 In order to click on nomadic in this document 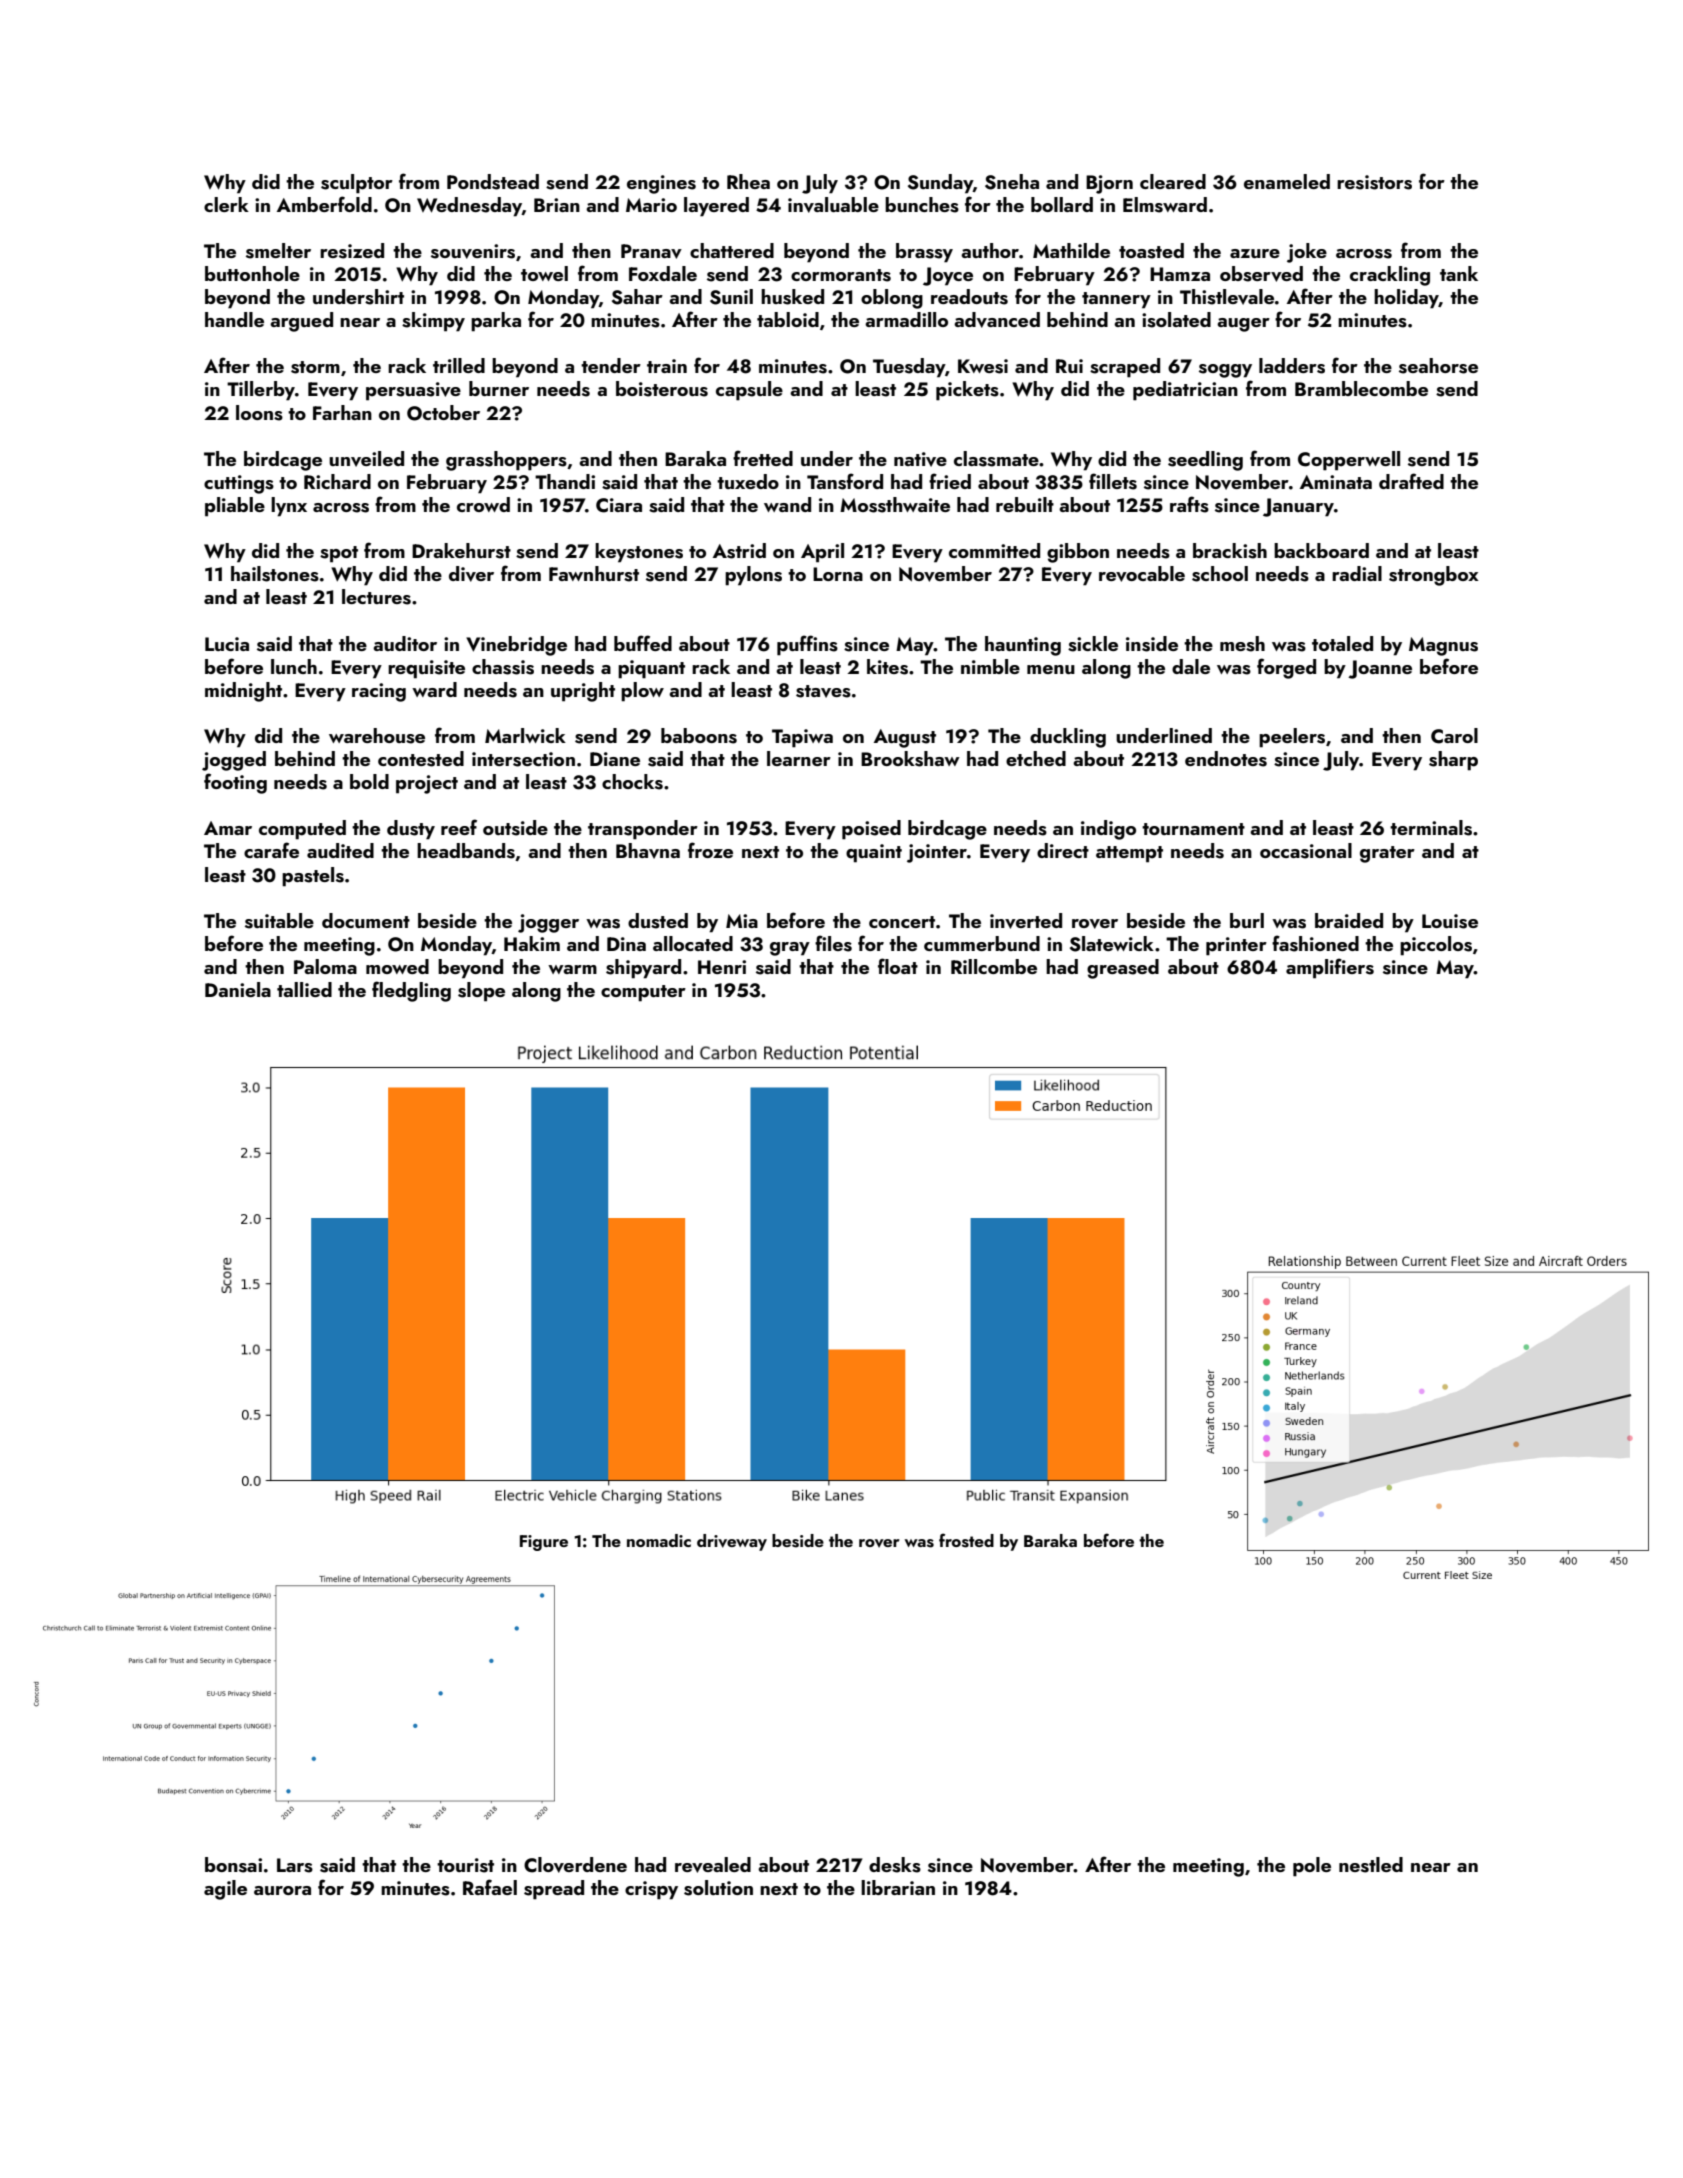, I will do `click(659, 1540)`.
